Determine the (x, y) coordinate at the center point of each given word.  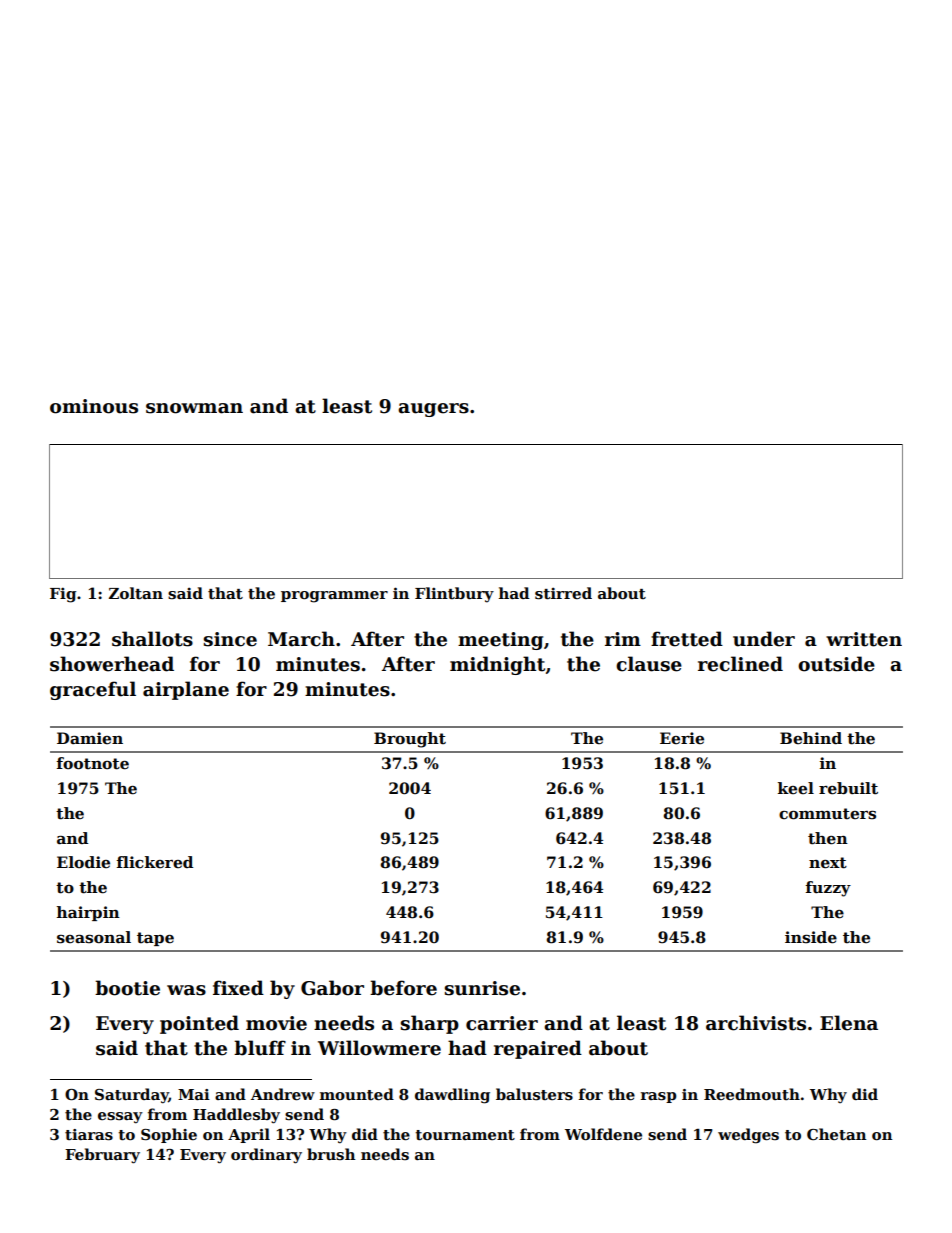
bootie (127, 988)
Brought (410, 740)
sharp (429, 1024)
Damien (90, 738)
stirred (563, 593)
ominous (94, 406)
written (864, 639)
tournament (465, 1135)
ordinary (266, 1156)
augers (433, 410)
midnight (497, 665)
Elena (849, 1023)
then (828, 838)
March (301, 639)
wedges (748, 1136)
